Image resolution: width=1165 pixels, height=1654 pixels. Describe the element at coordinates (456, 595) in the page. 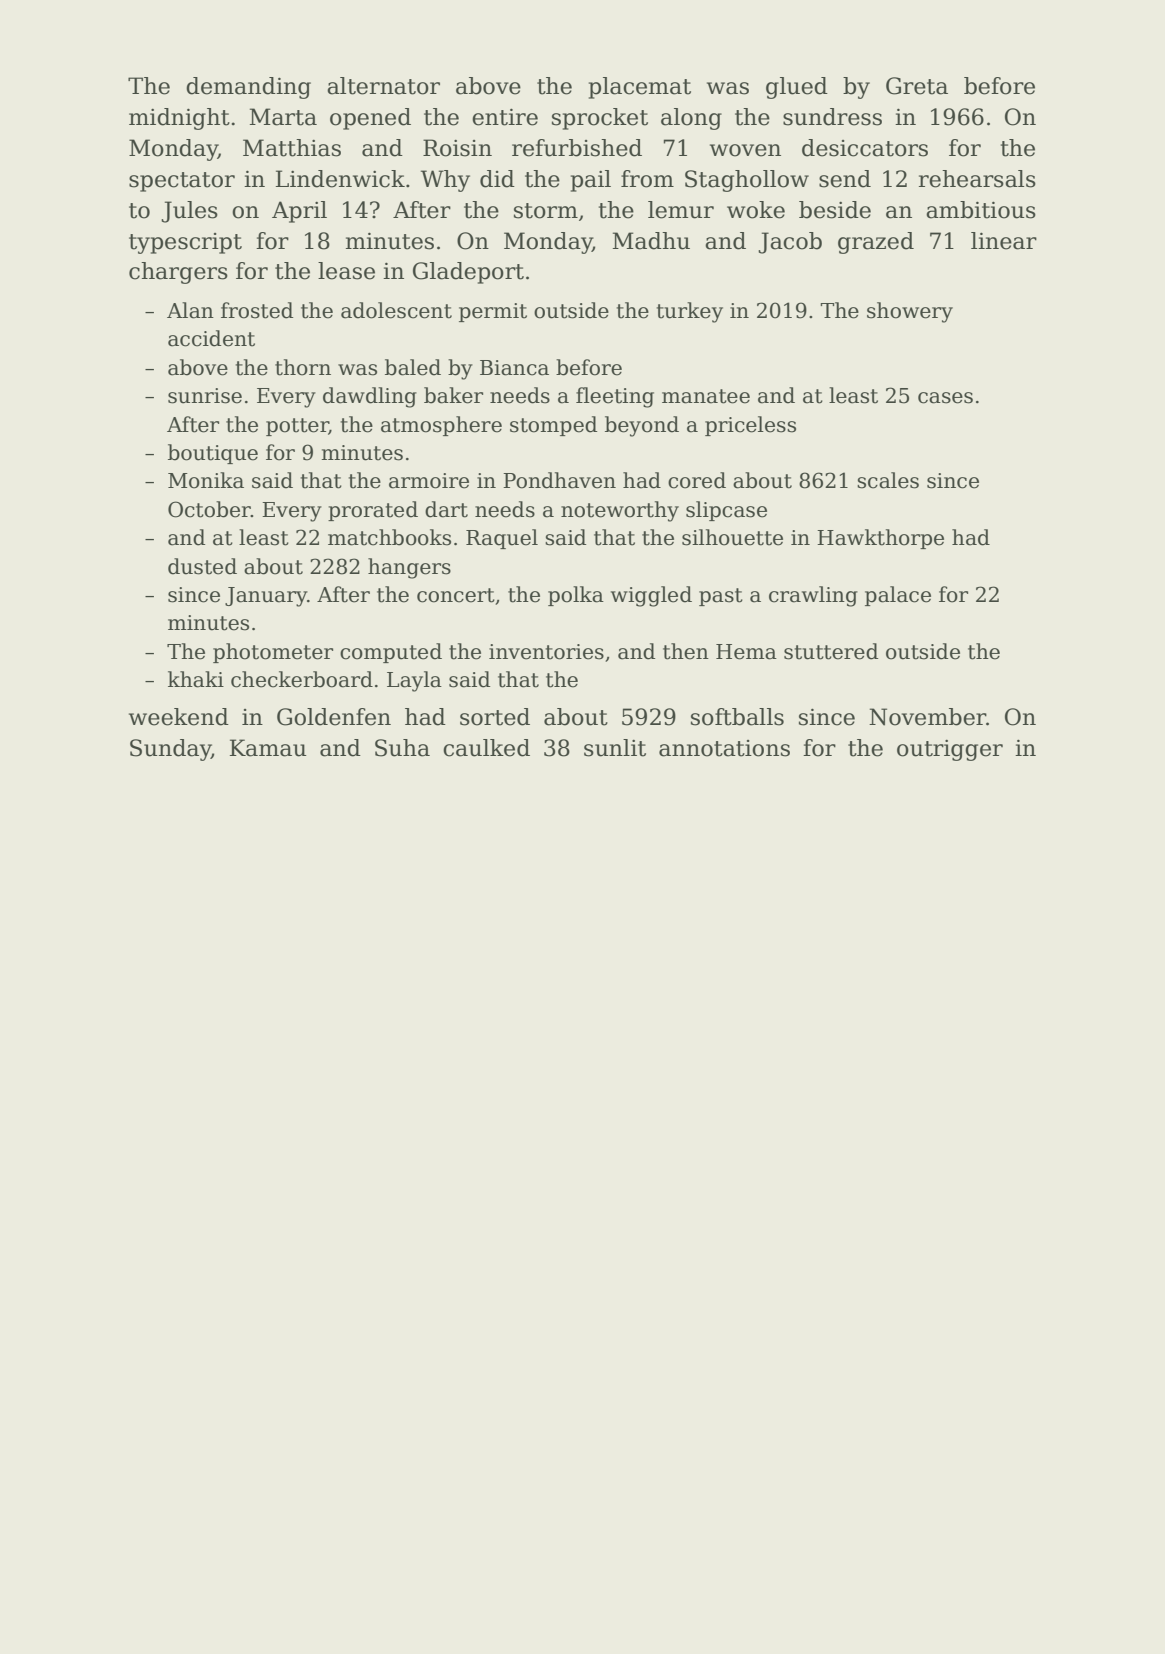

I see `concert` at that location.
